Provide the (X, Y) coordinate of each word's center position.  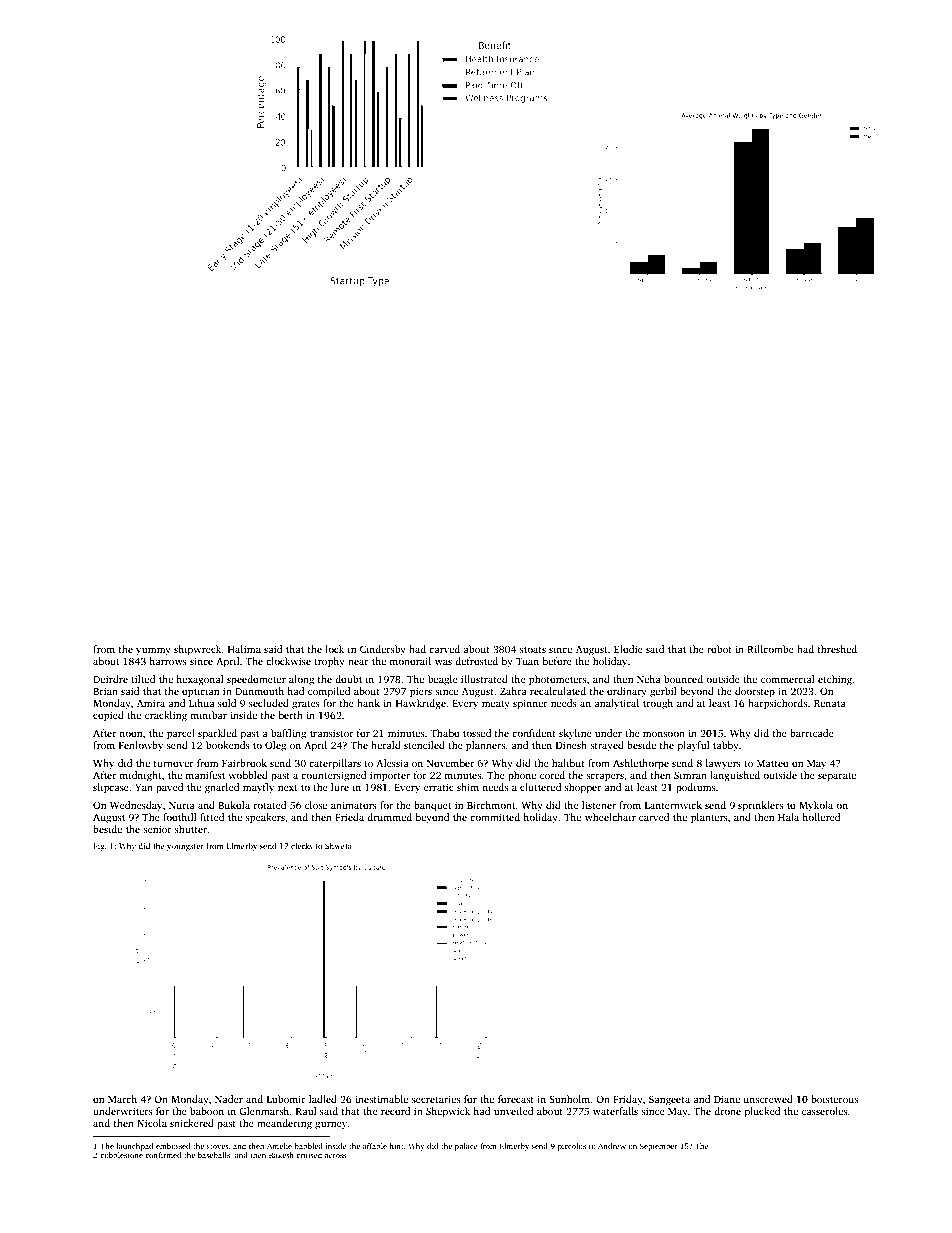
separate (837, 777)
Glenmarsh (264, 1111)
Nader (229, 1099)
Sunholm (569, 1099)
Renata (830, 703)
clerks (302, 846)
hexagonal (200, 680)
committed (495, 817)
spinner (530, 704)
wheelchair (610, 817)
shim (468, 787)
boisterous (834, 1099)
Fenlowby (141, 746)
